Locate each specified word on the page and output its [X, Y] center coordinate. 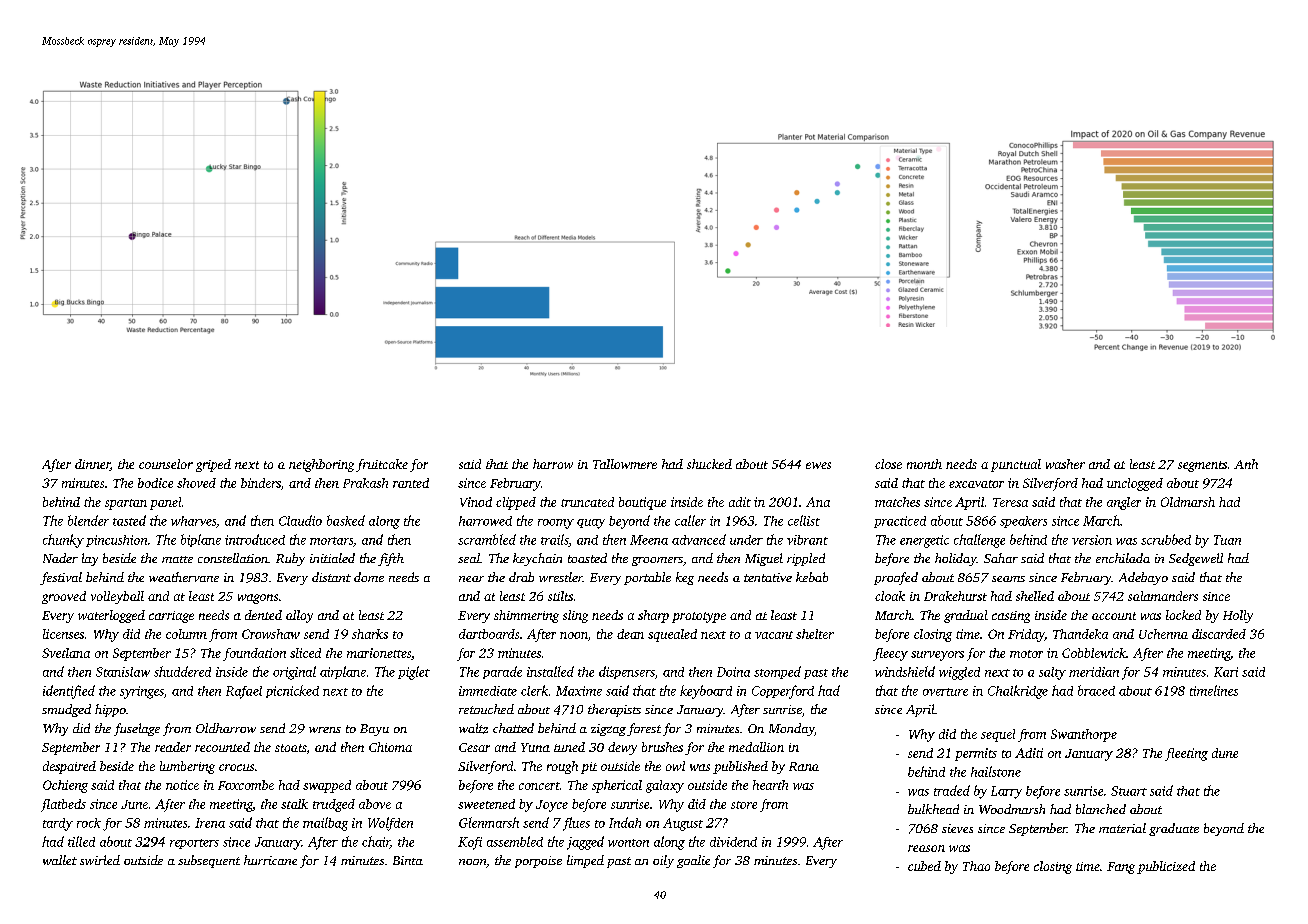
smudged [66, 710]
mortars [331, 541]
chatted [513, 728]
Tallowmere [625, 464]
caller [690, 520]
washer [1065, 464]
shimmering [526, 616]
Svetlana [66, 653]
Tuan [1227, 540]
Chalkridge [1018, 692]
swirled [100, 860]
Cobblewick [1094, 653]
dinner [92, 465]
